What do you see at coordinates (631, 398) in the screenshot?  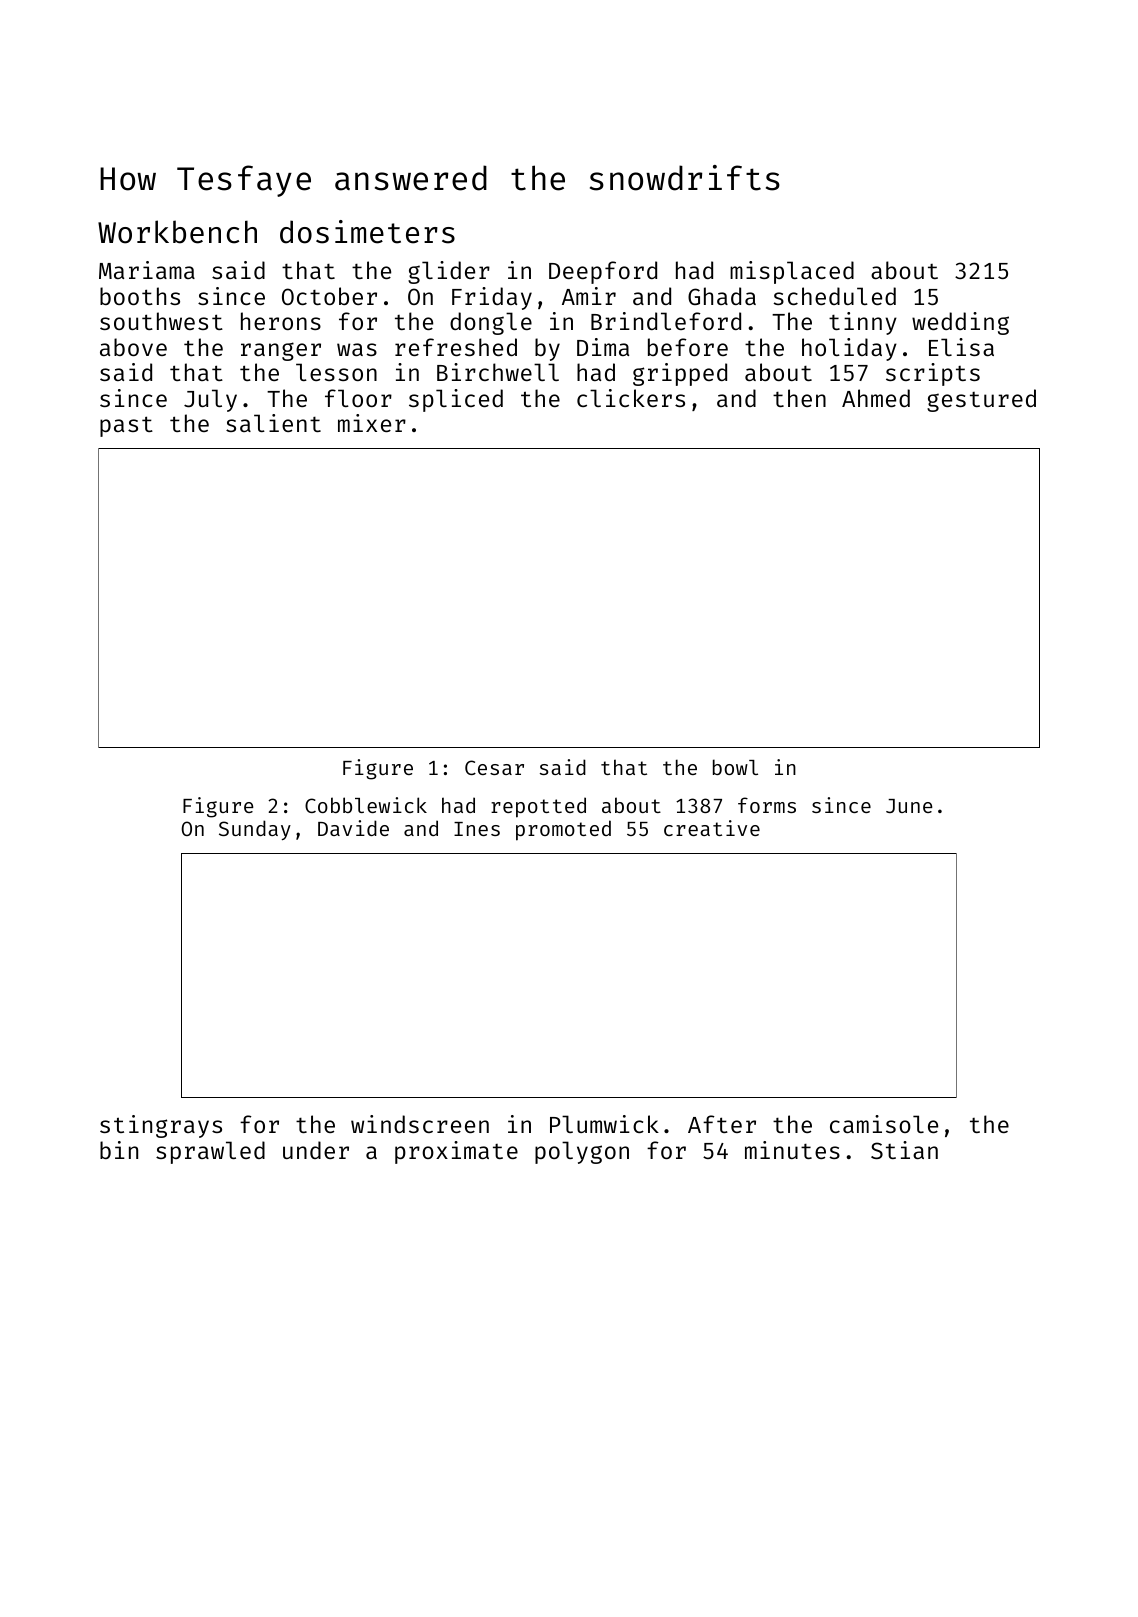 I see `clickers` at bounding box center [631, 398].
